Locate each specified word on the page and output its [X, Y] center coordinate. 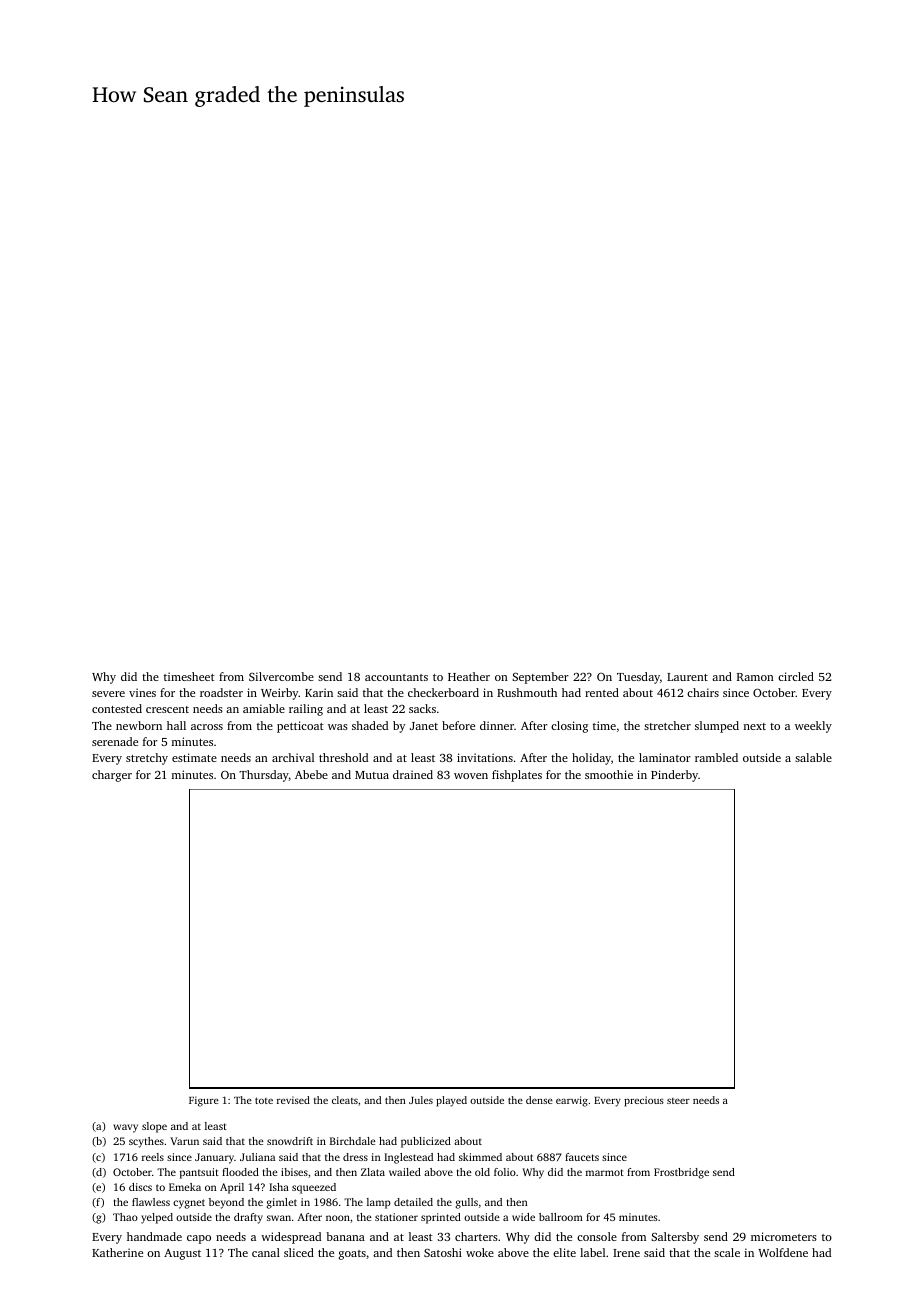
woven [471, 776]
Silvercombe [281, 676]
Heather [469, 676]
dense [539, 1100]
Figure [204, 1101]
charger [112, 776]
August [182, 1254]
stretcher [667, 725]
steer [678, 1101]
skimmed [480, 1157]
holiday [591, 759]
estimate [194, 757]
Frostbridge [681, 1173]
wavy [125, 1128]
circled [796, 676]
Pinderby [674, 776]
